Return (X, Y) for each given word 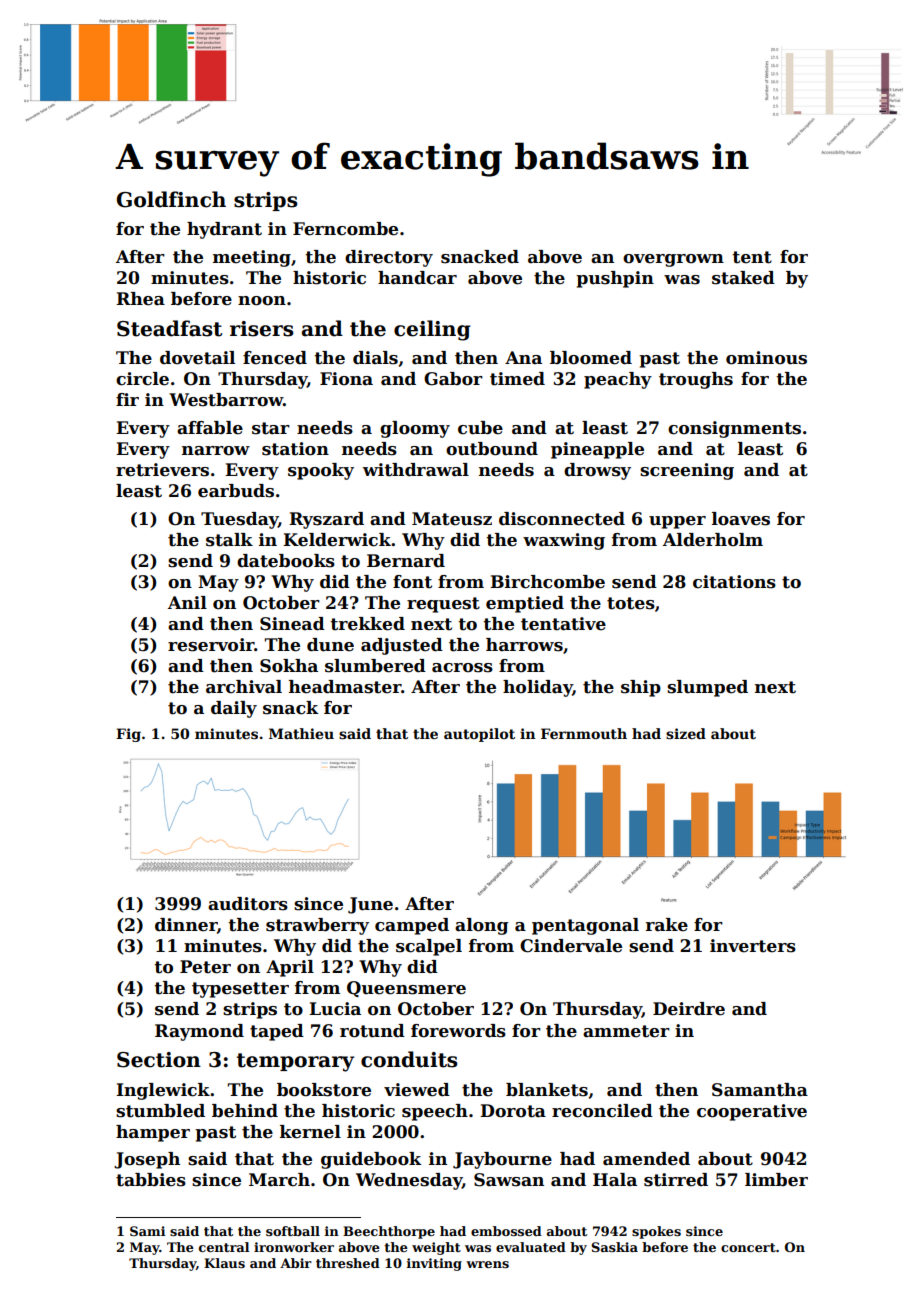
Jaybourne (502, 1160)
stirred (676, 1180)
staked (743, 278)
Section (159, 1060)
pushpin (615, 279)
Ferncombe (345, 229)
